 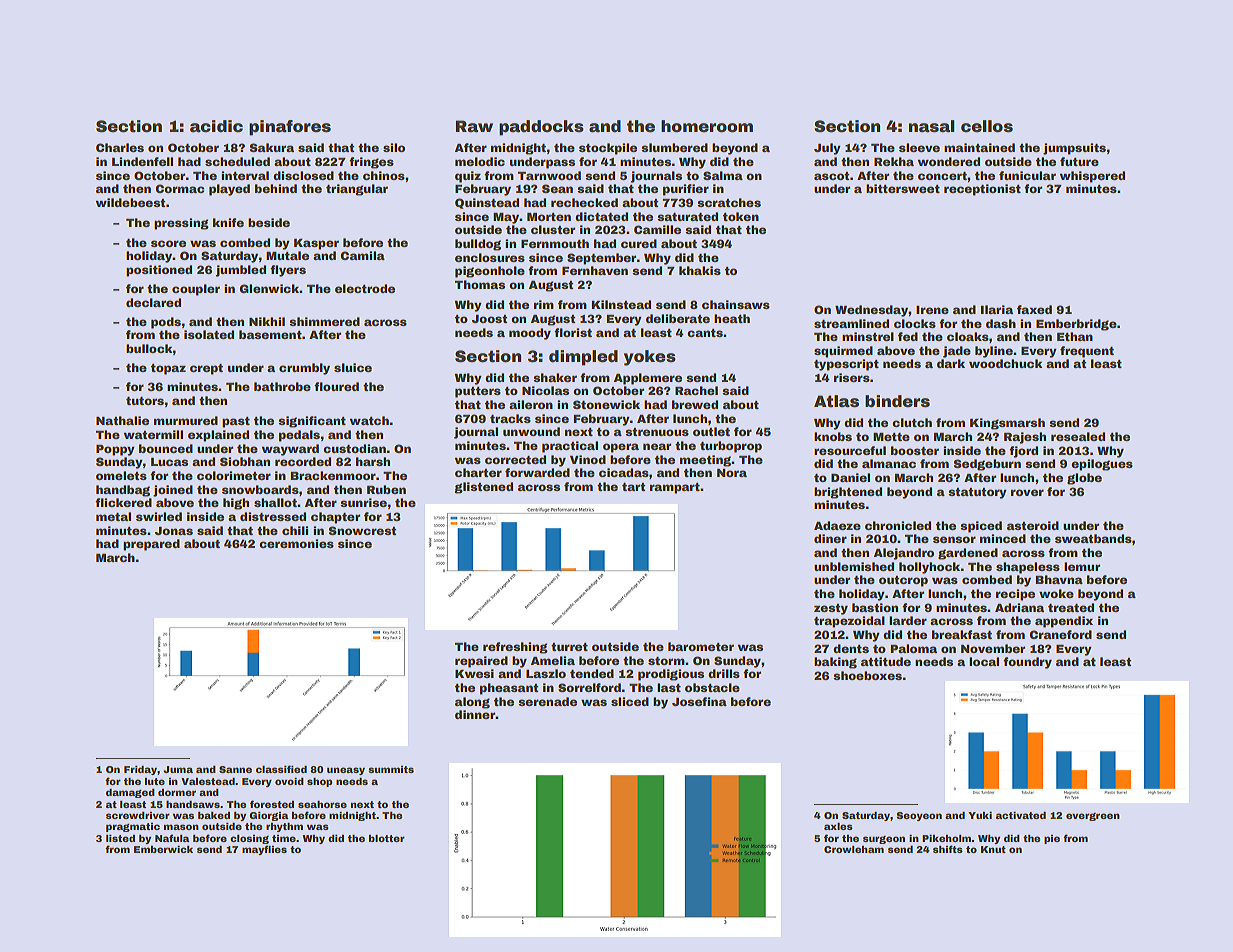 What do you see at coordinates (1082, 566) in the document?
I see `lemur` at bounding box center [1082, 566].
